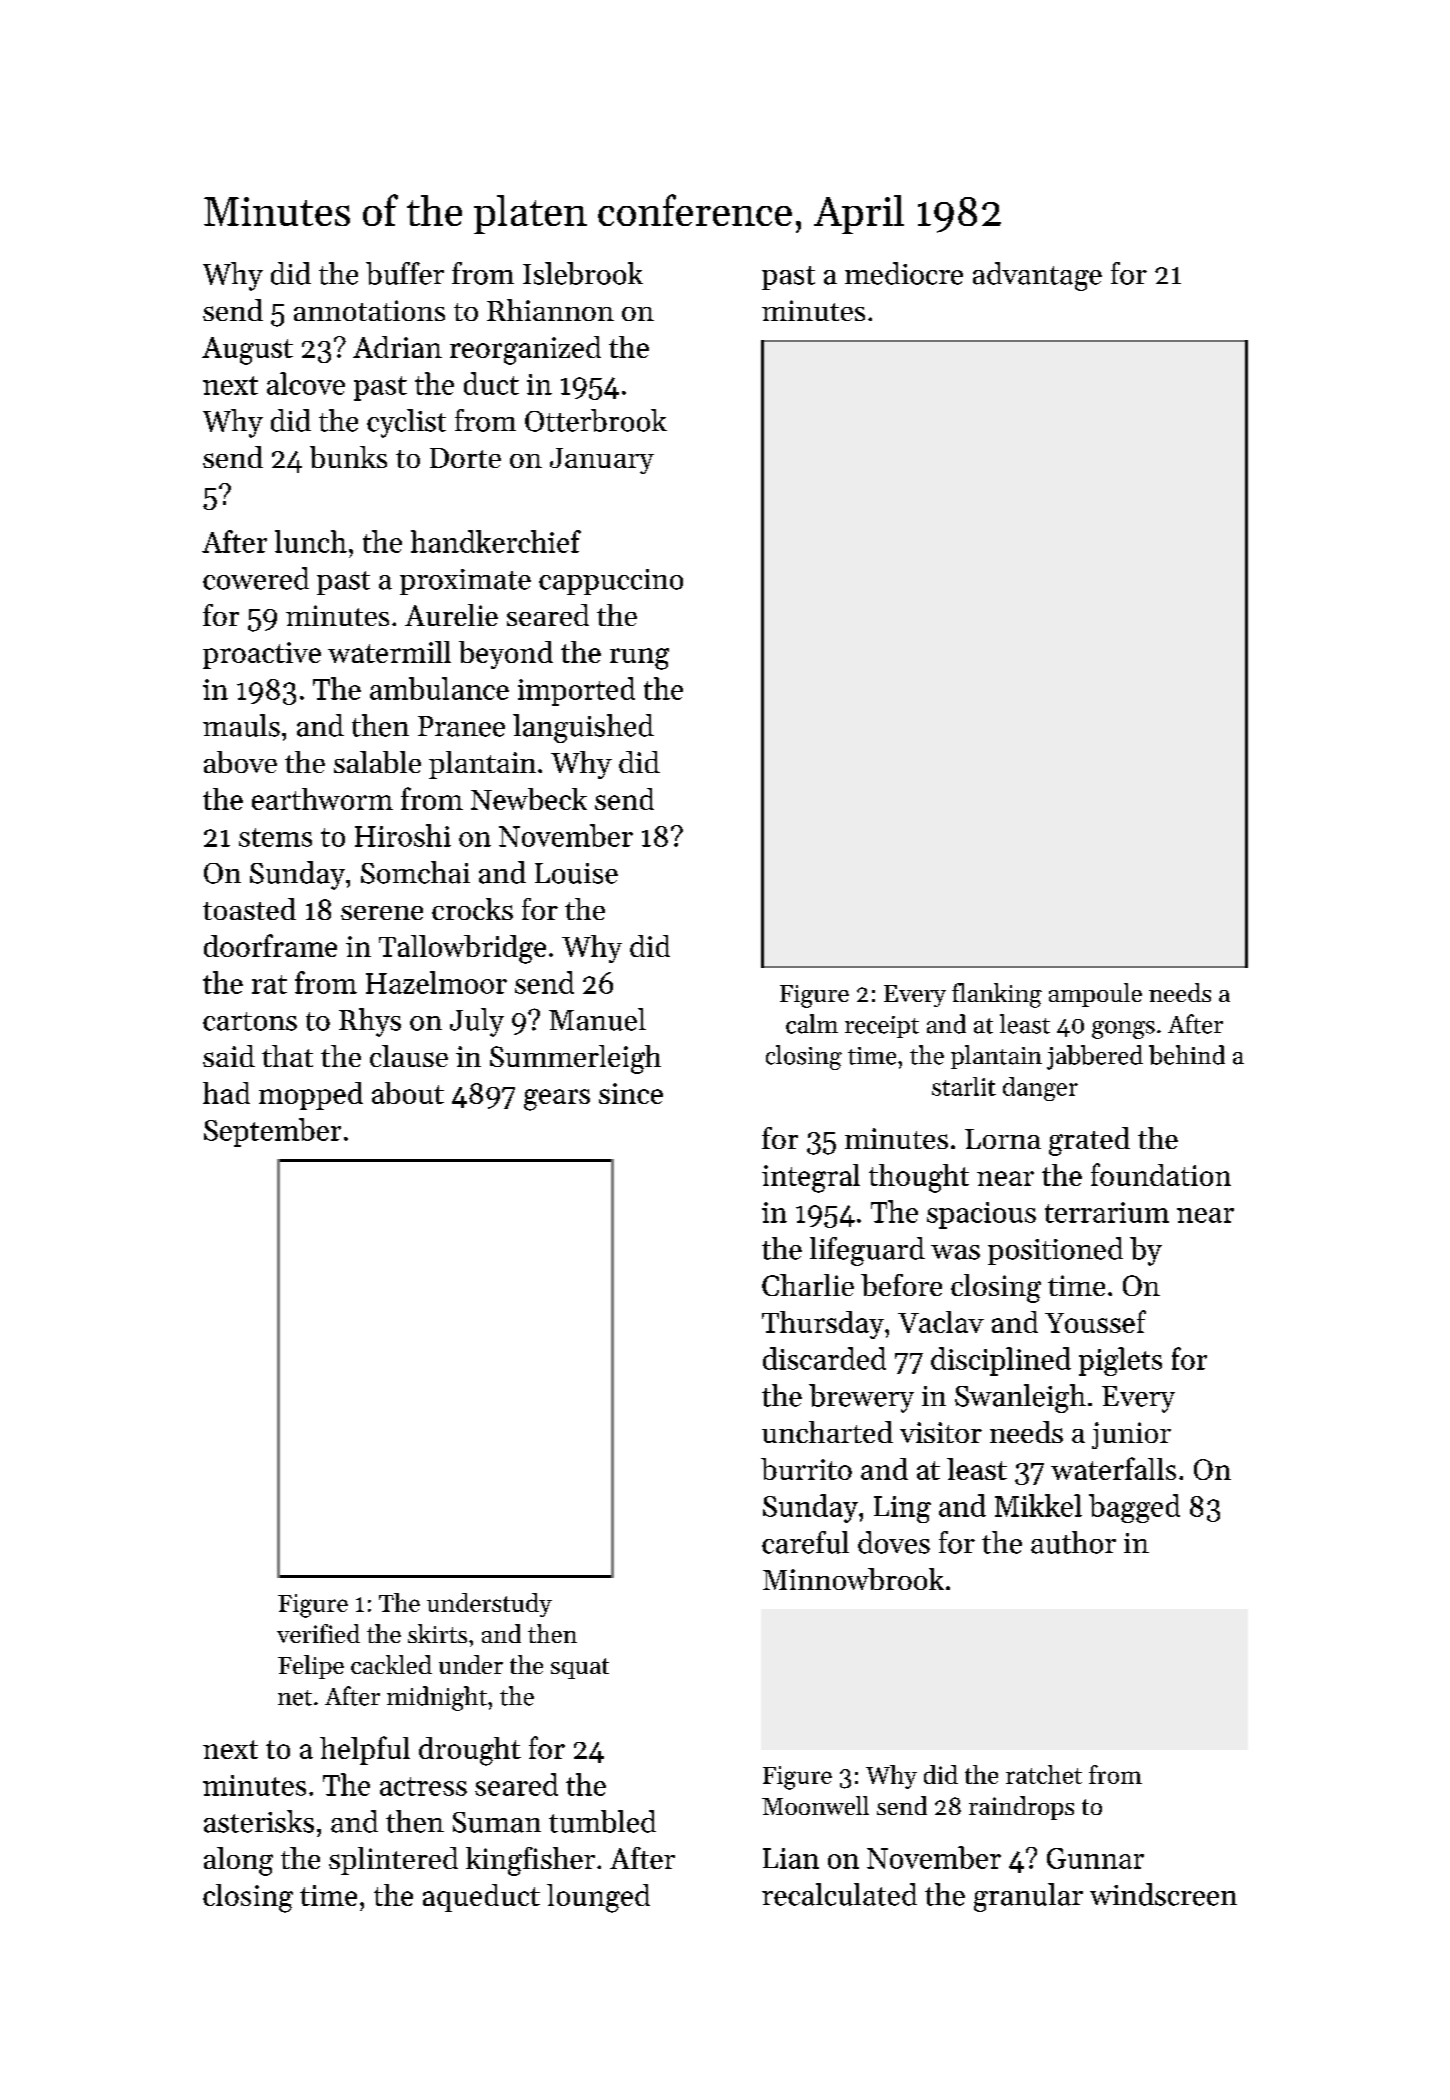 This screenshot has width=1450, height=2100. What do you see at coordinates (1095, 1858) in the screenshot?
I see `Gunnar` at bounding box center [1095, 1858].
